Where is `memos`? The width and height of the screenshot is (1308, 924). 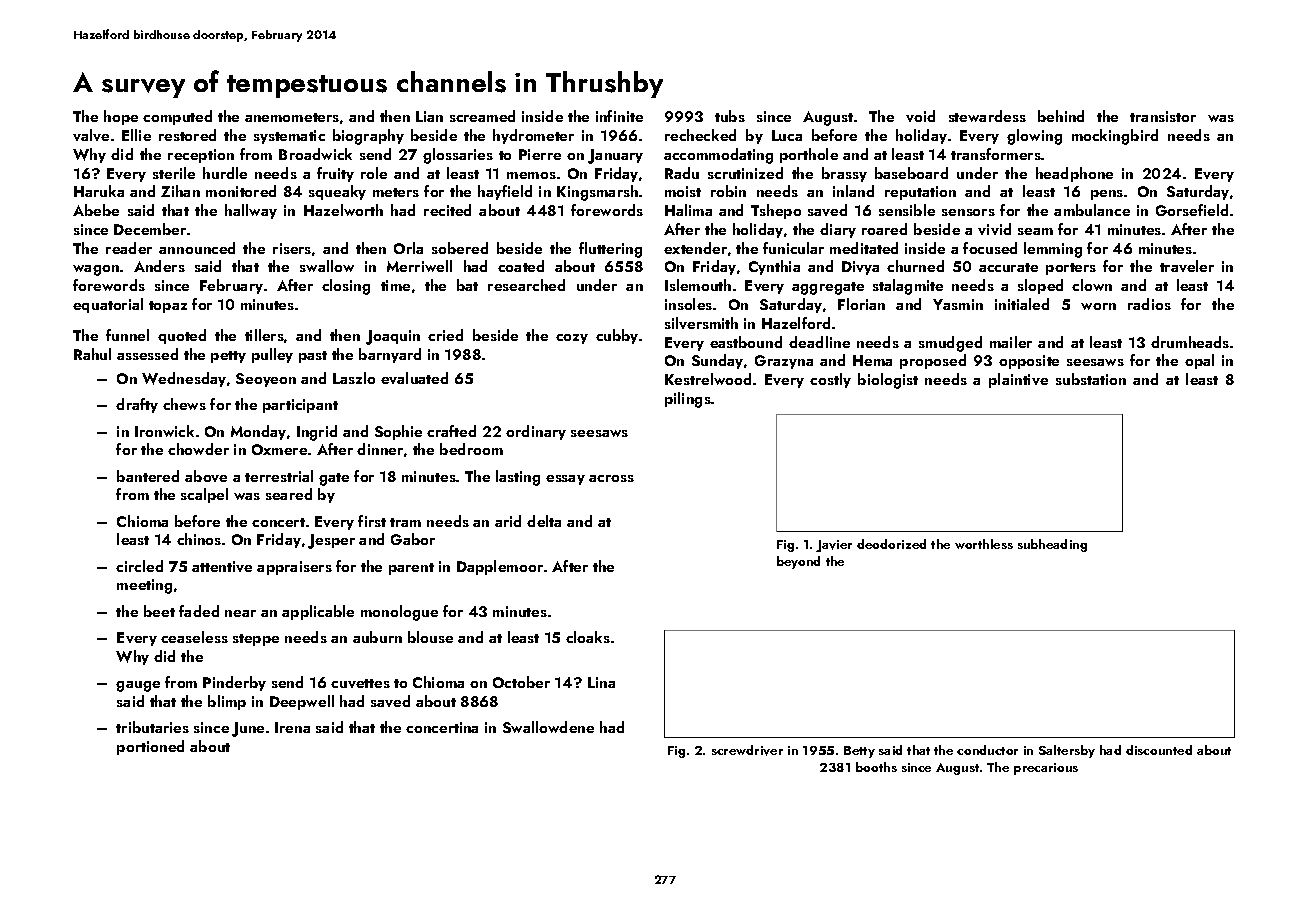
memos is located at coordinates (531, 175).
